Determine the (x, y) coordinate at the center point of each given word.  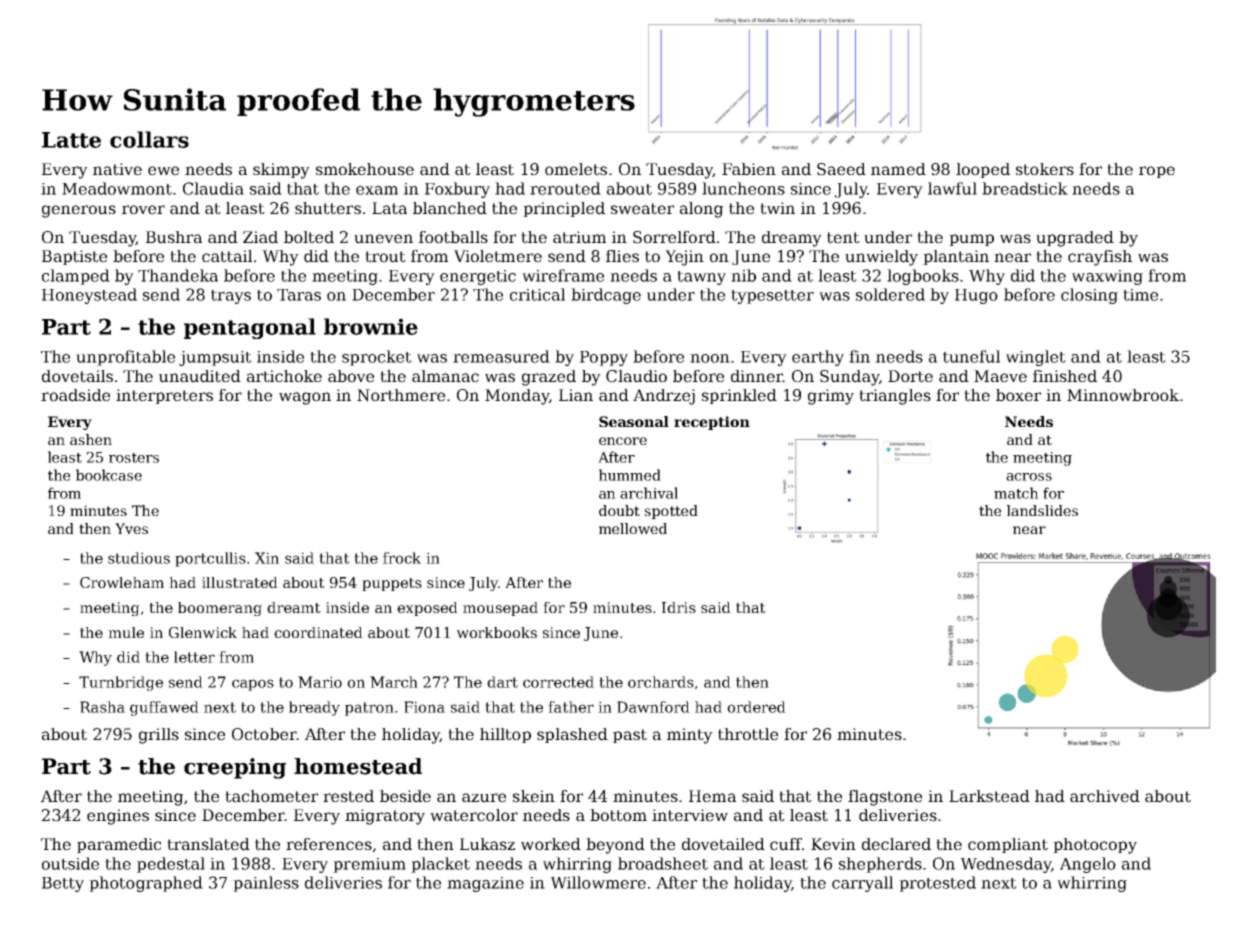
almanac (445, 376)
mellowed (633, 528)
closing (1089, 296)
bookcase (109, 475)
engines (118, 817)
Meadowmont (117, 188)
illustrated (240, 582)
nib (743, 275)
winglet (1036, 358)
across (1029, 477)
